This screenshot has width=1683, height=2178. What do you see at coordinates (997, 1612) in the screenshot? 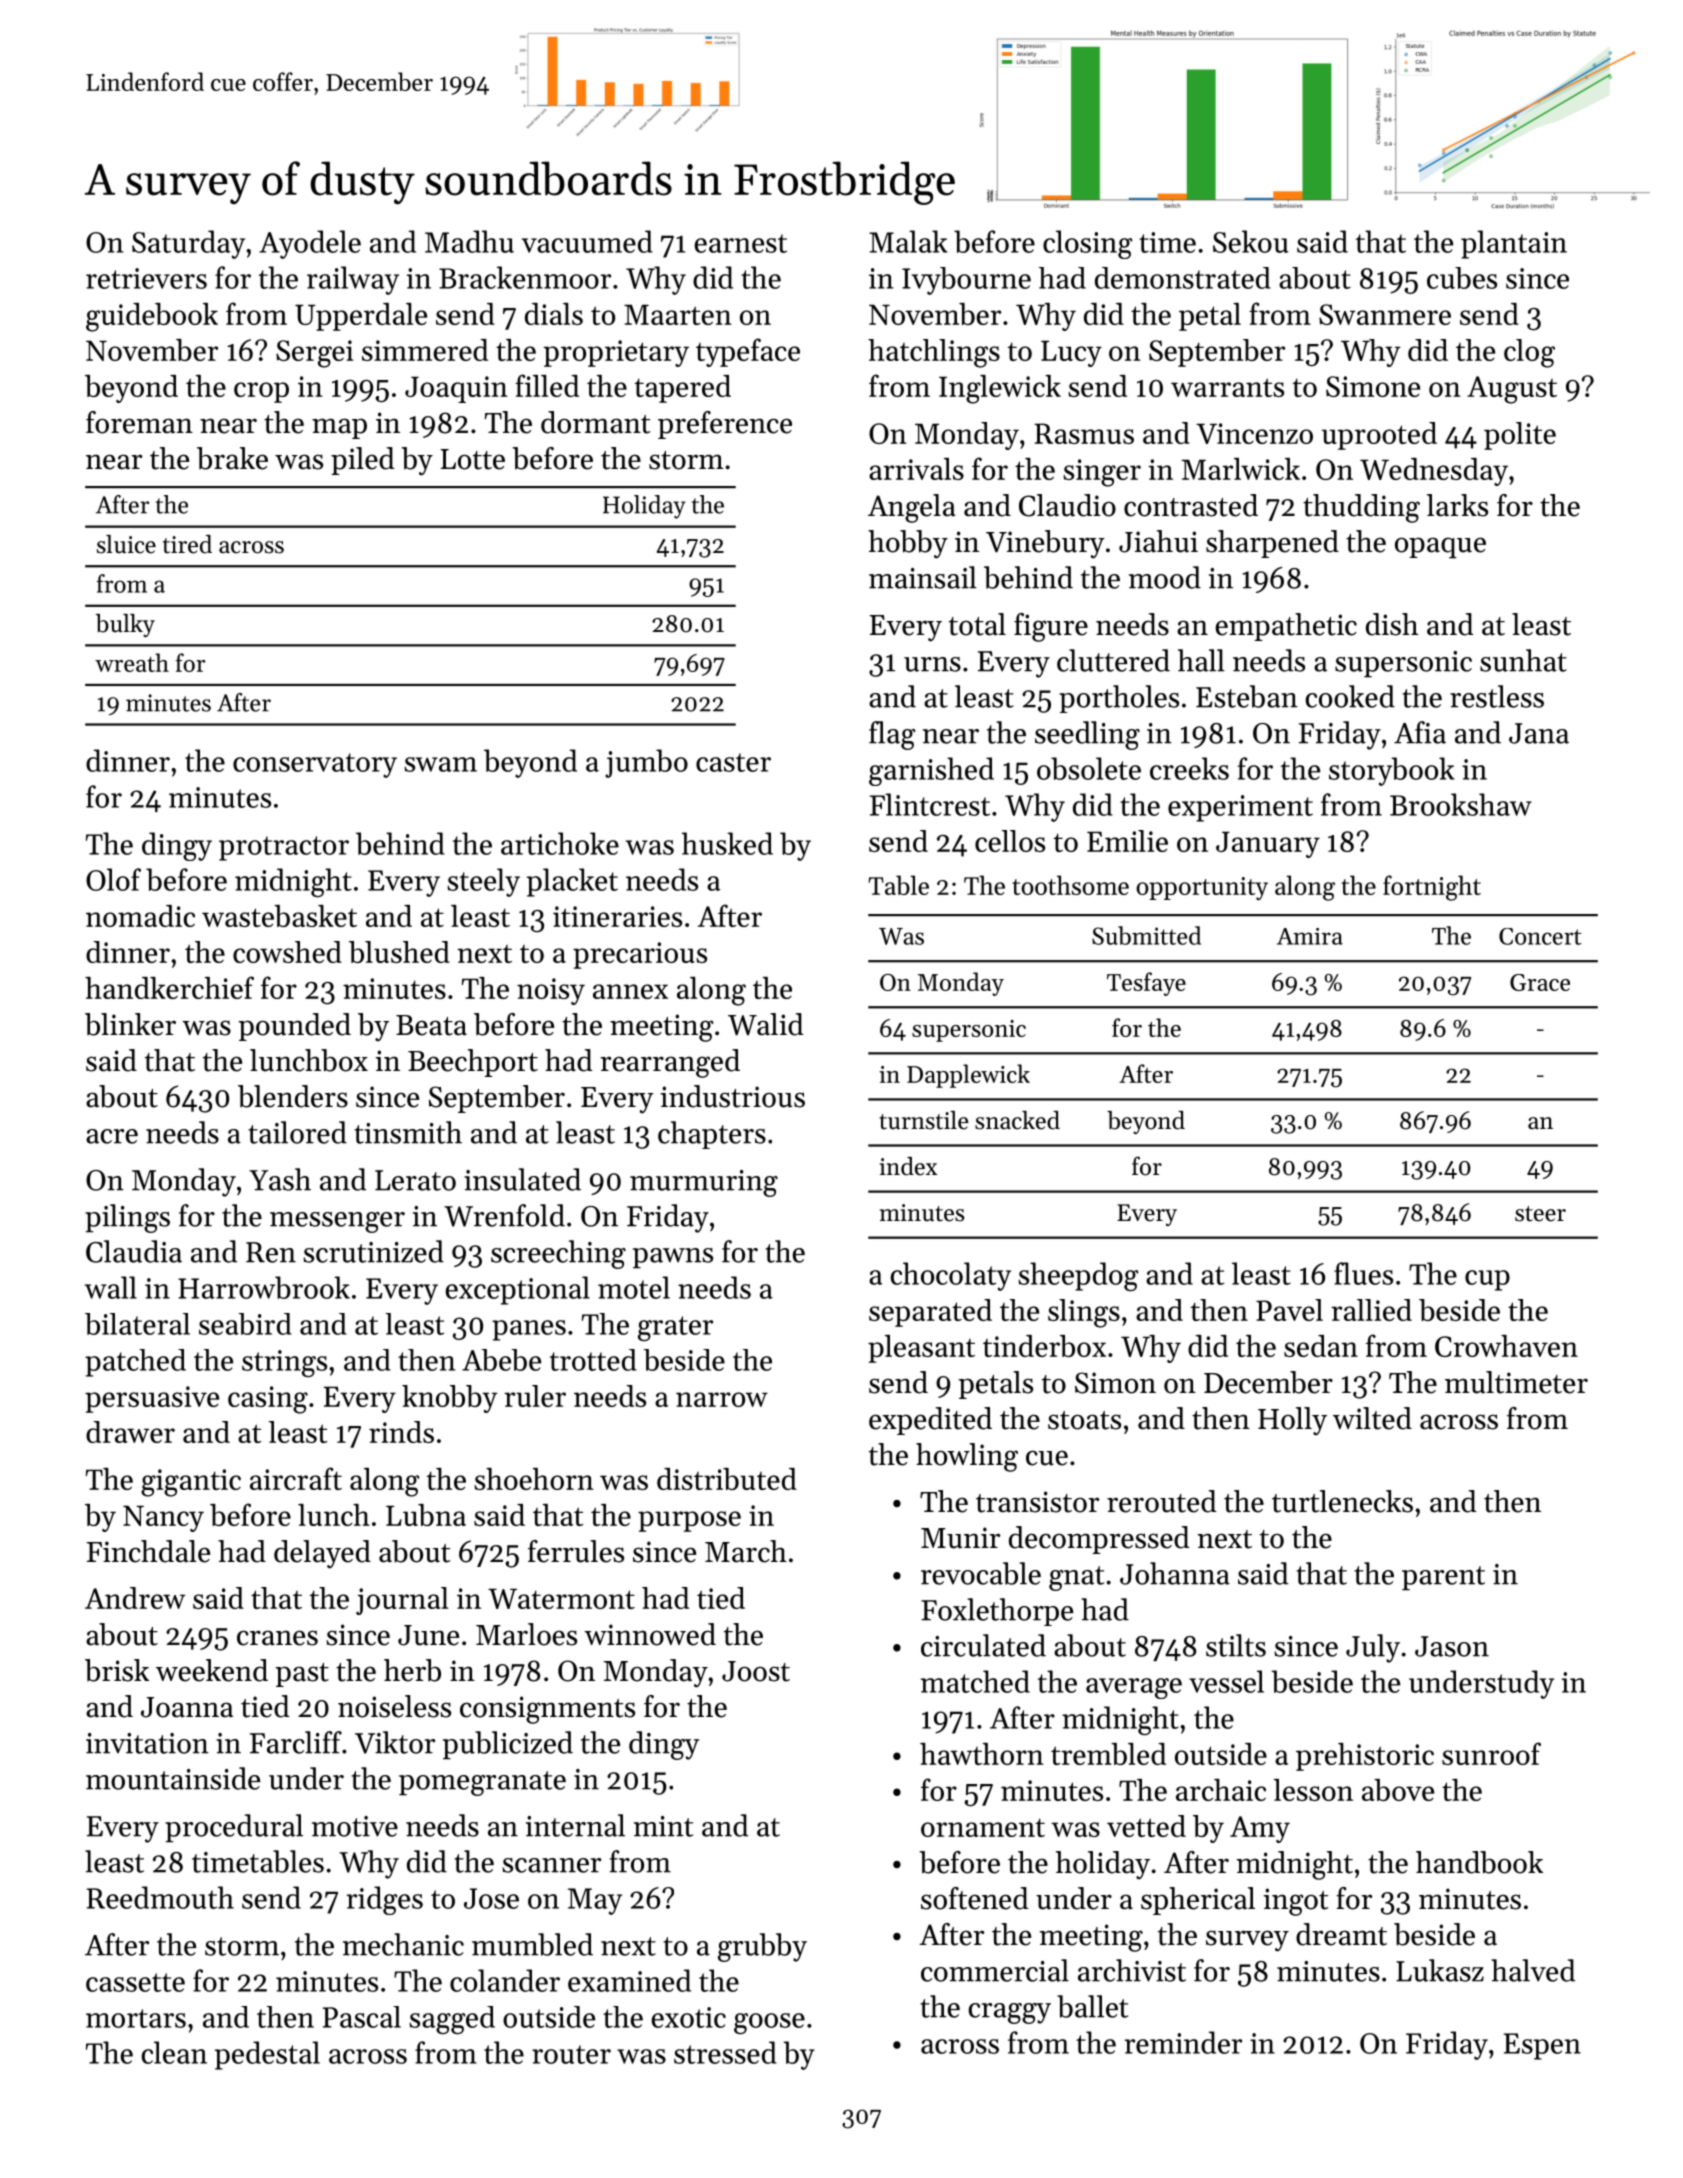
I see `Foxlethorpe` at bounding box center [997, 1612].
